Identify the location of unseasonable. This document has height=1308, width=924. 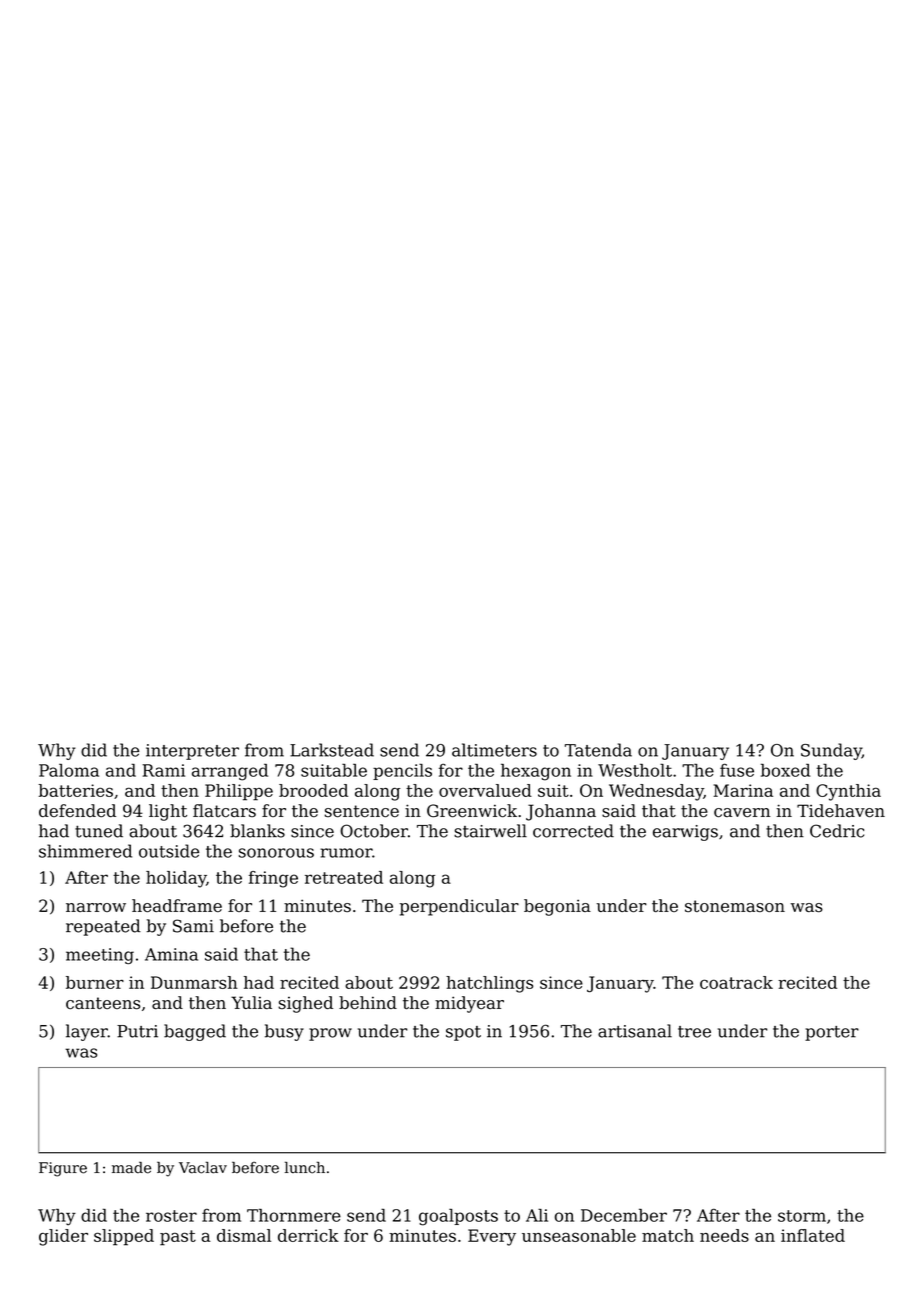
(579, 1235).
